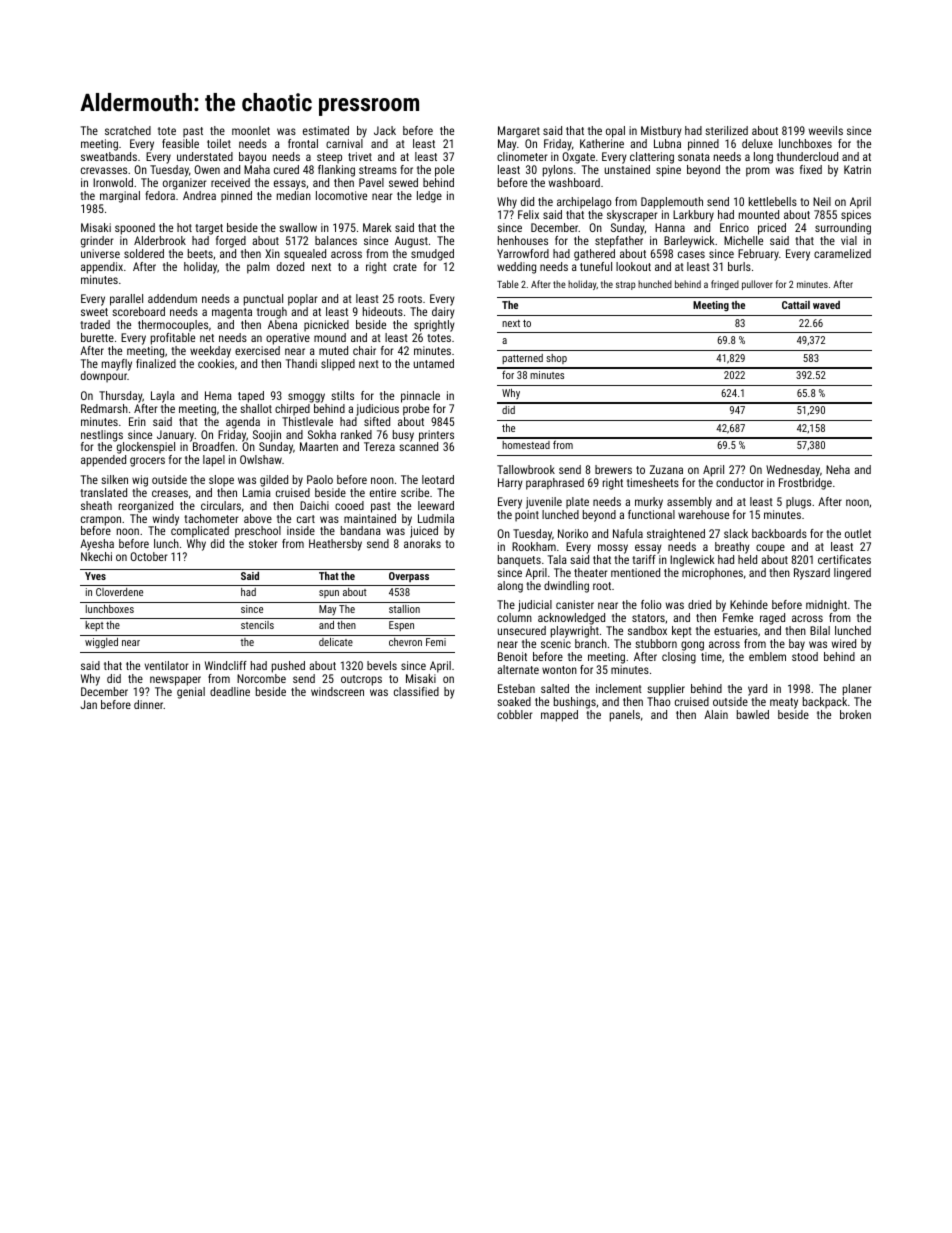 The width and height of the document is (952, 1233). What do you see at coordinates (544, 503) in the document?
I see `juvenile` at bounding box center [544, 503].
